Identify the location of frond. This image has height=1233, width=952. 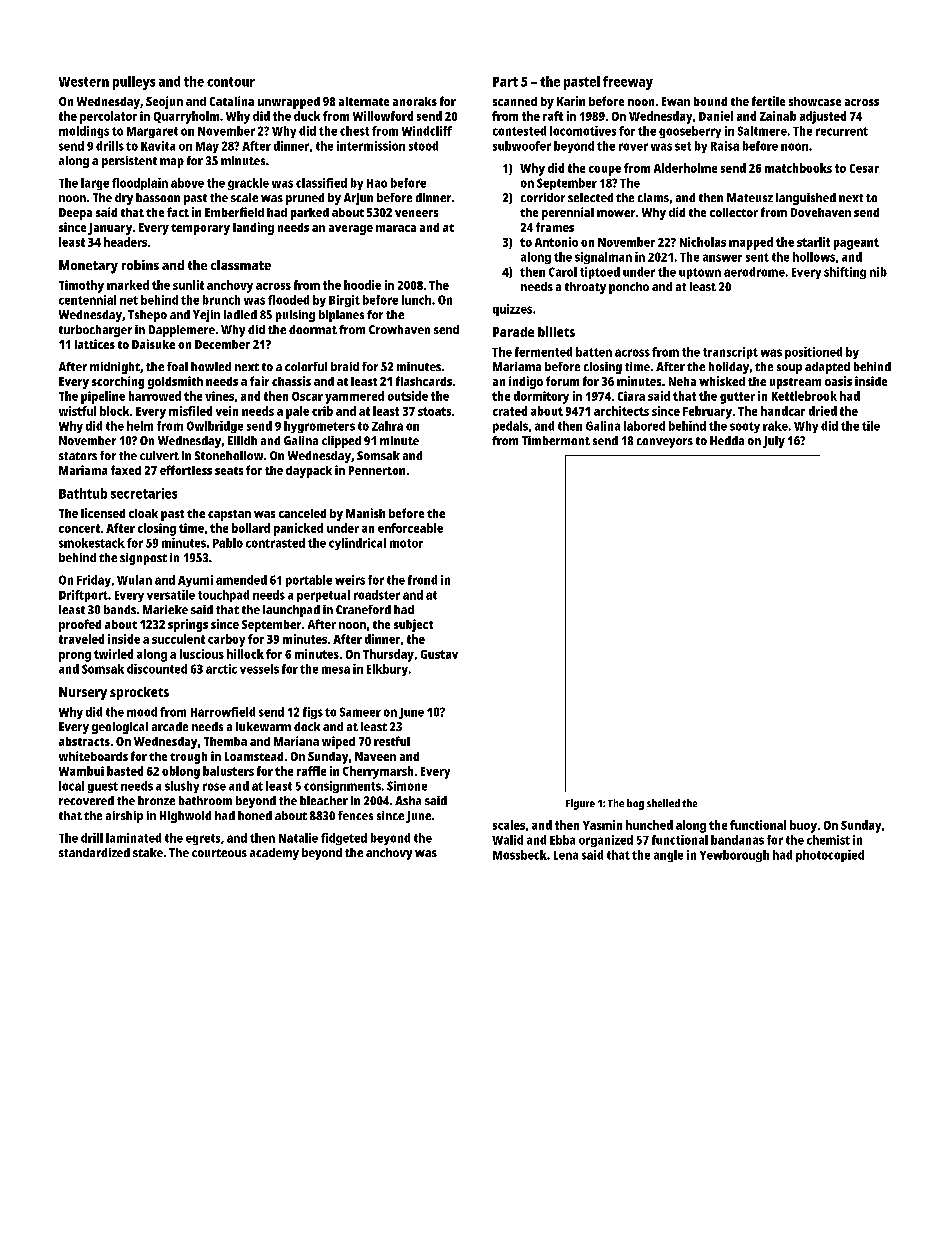
(422, 580).
